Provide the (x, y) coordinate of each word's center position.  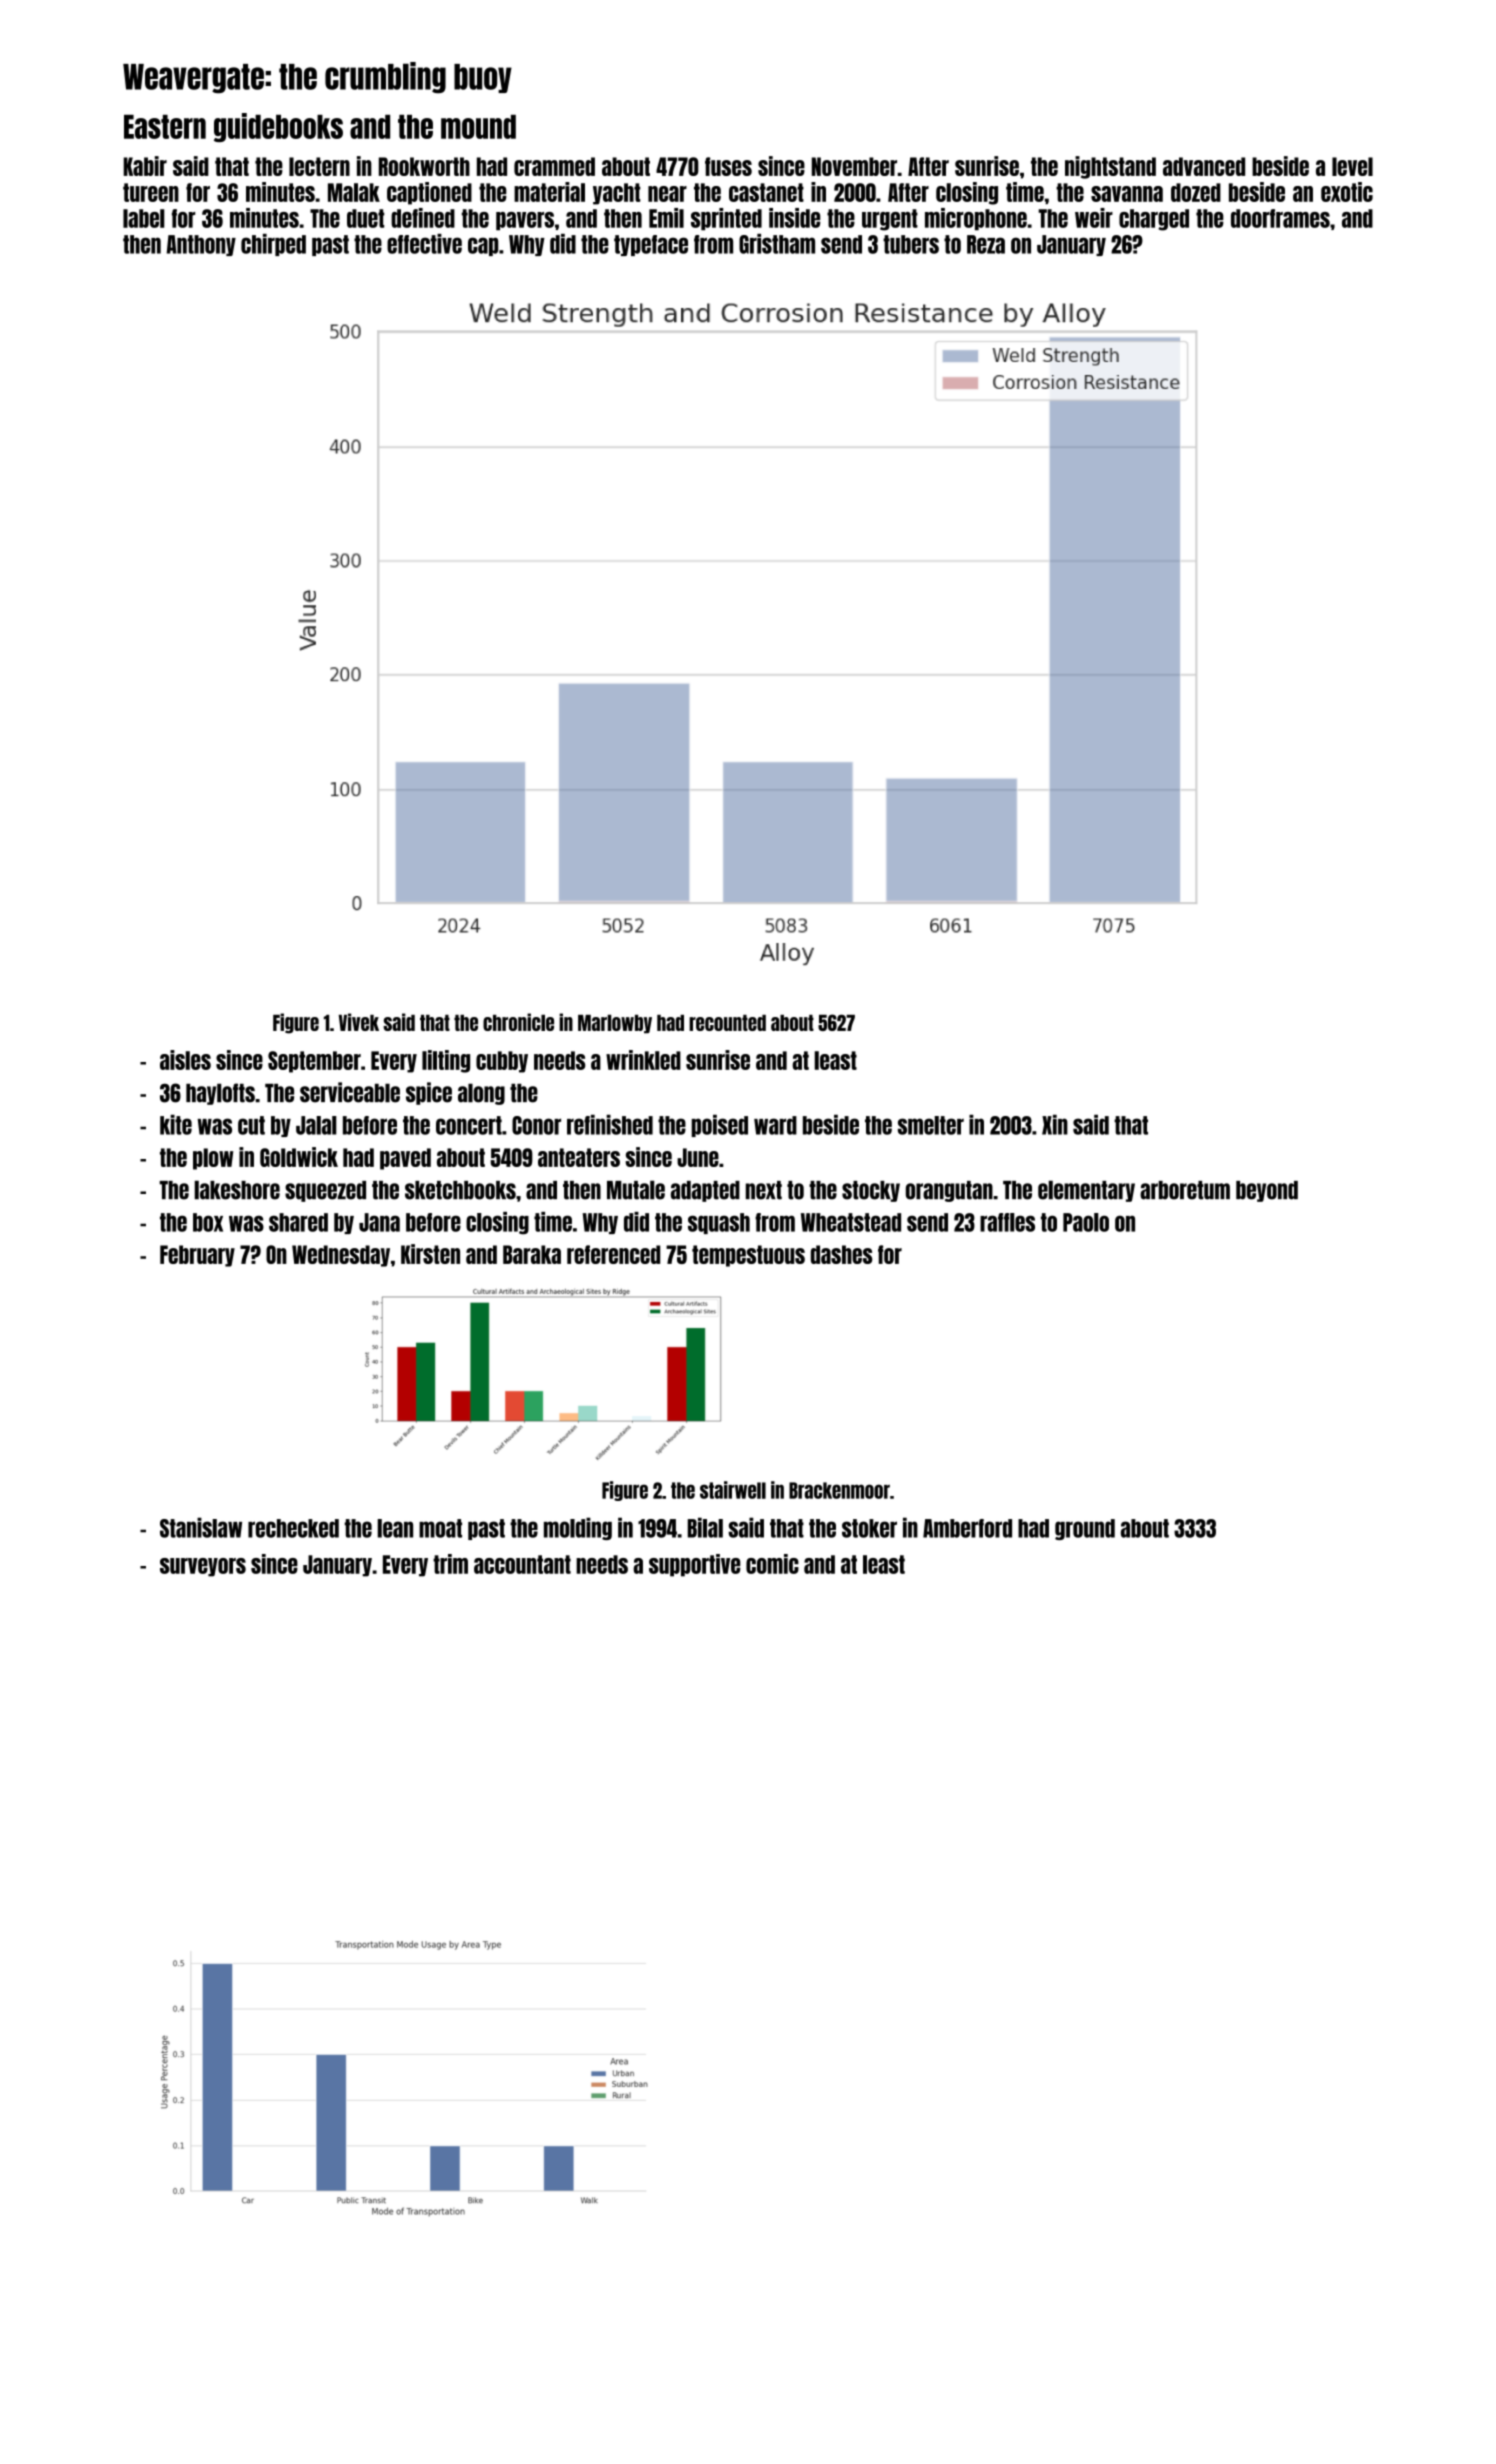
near (667, 194)
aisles (185, 1060)
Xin (1055, 1125)
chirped (273, 245)
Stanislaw (201, 1527)
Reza (986, 244)
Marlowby (615, 1024)
